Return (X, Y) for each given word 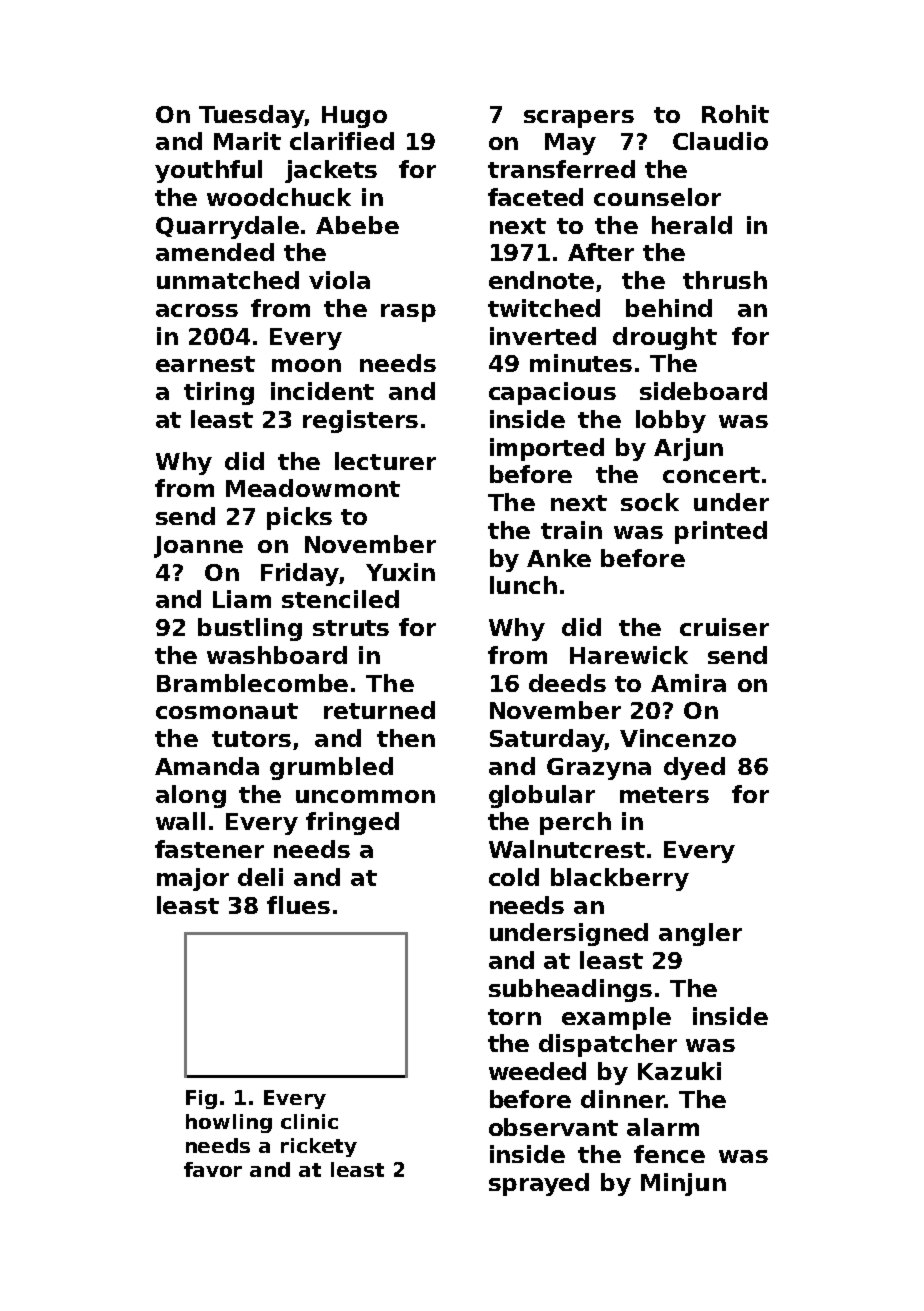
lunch (523, 585)
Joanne (198, 547)
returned (379, 710)
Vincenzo (678, 738)
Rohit (735, 114)
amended (215, 252)
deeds (567, 683)
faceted (535, 197)
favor (213, 1169)
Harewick (629, 655)
